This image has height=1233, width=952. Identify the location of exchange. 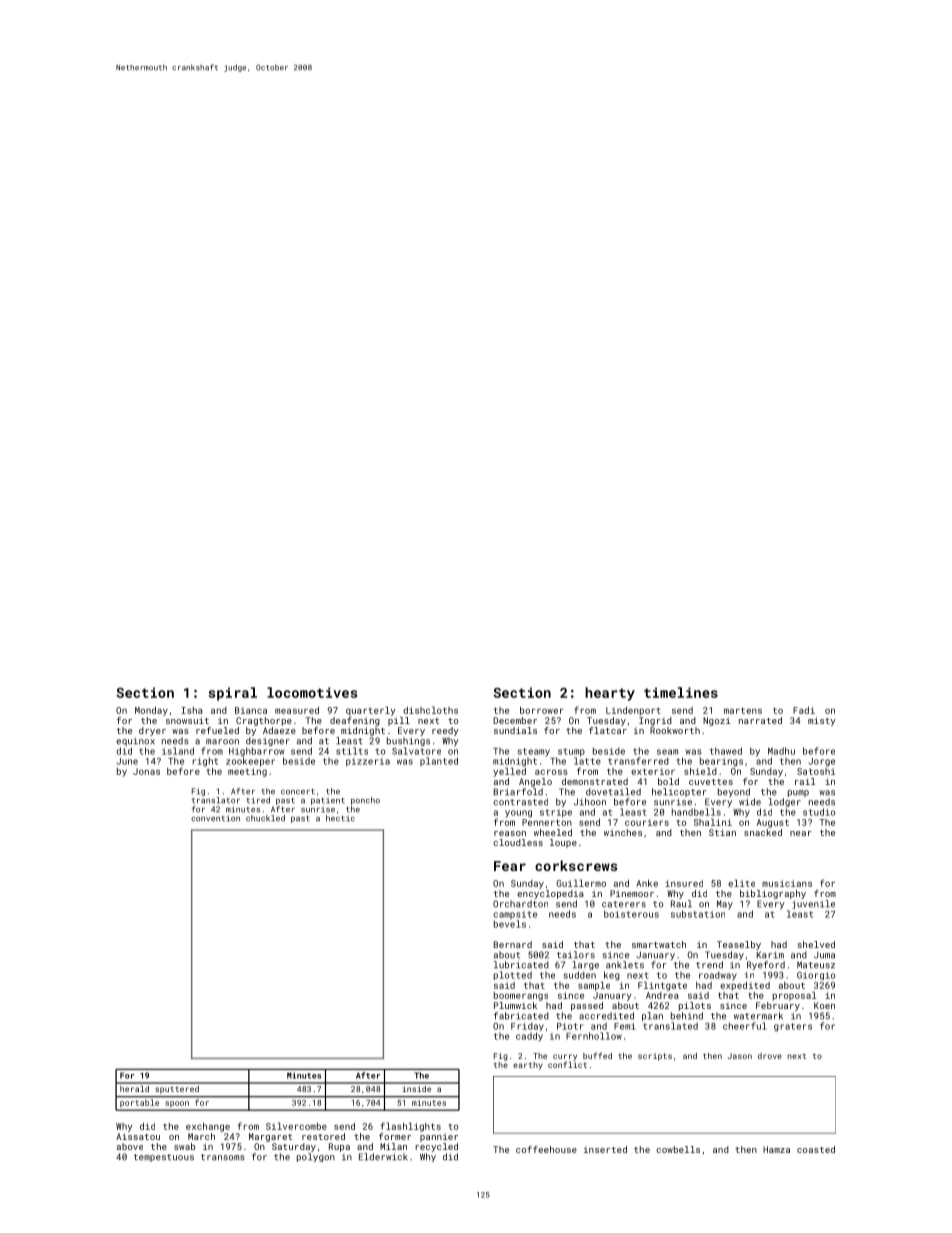
(208, 1127).
